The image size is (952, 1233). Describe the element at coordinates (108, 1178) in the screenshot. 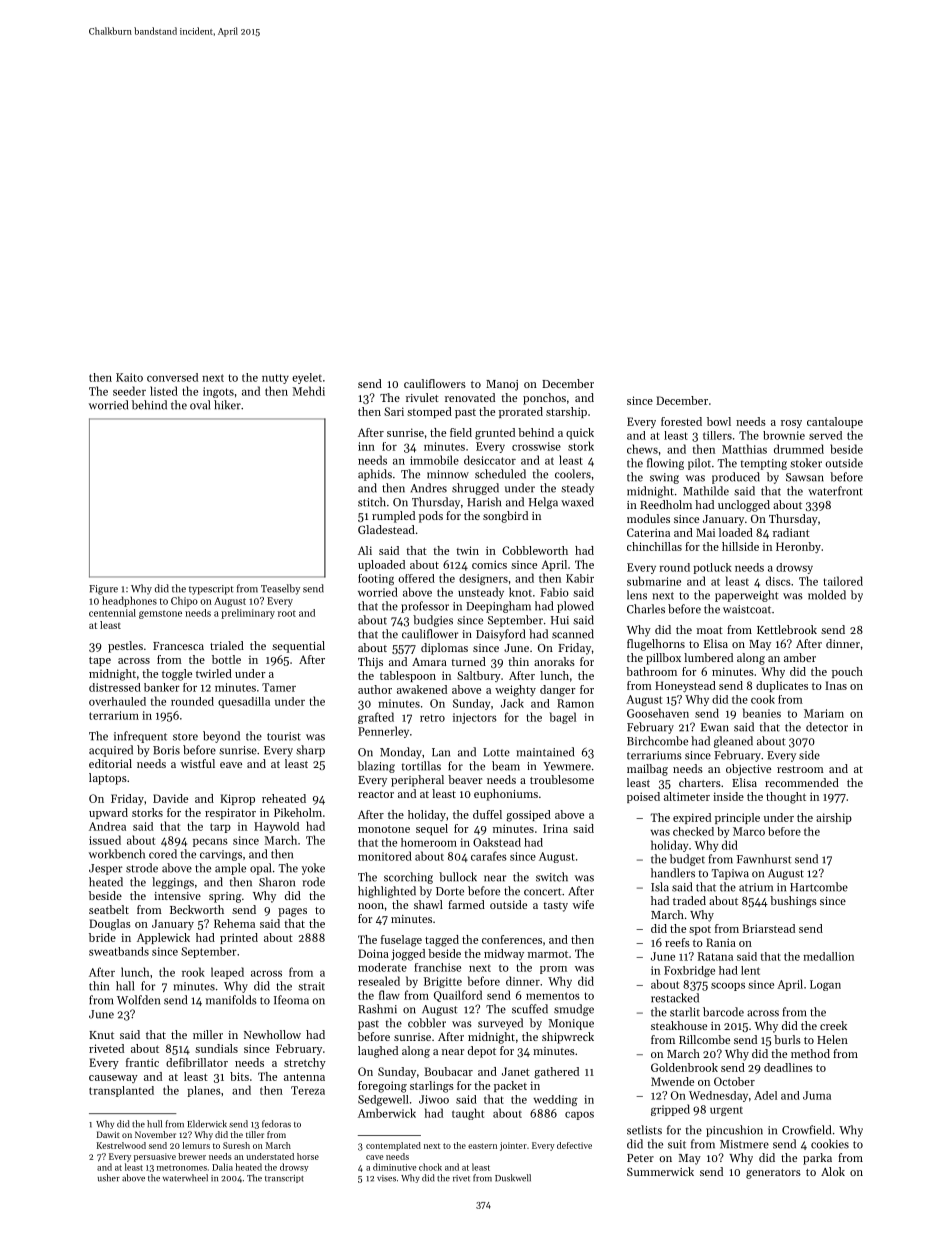

I see `usher` at that location.
